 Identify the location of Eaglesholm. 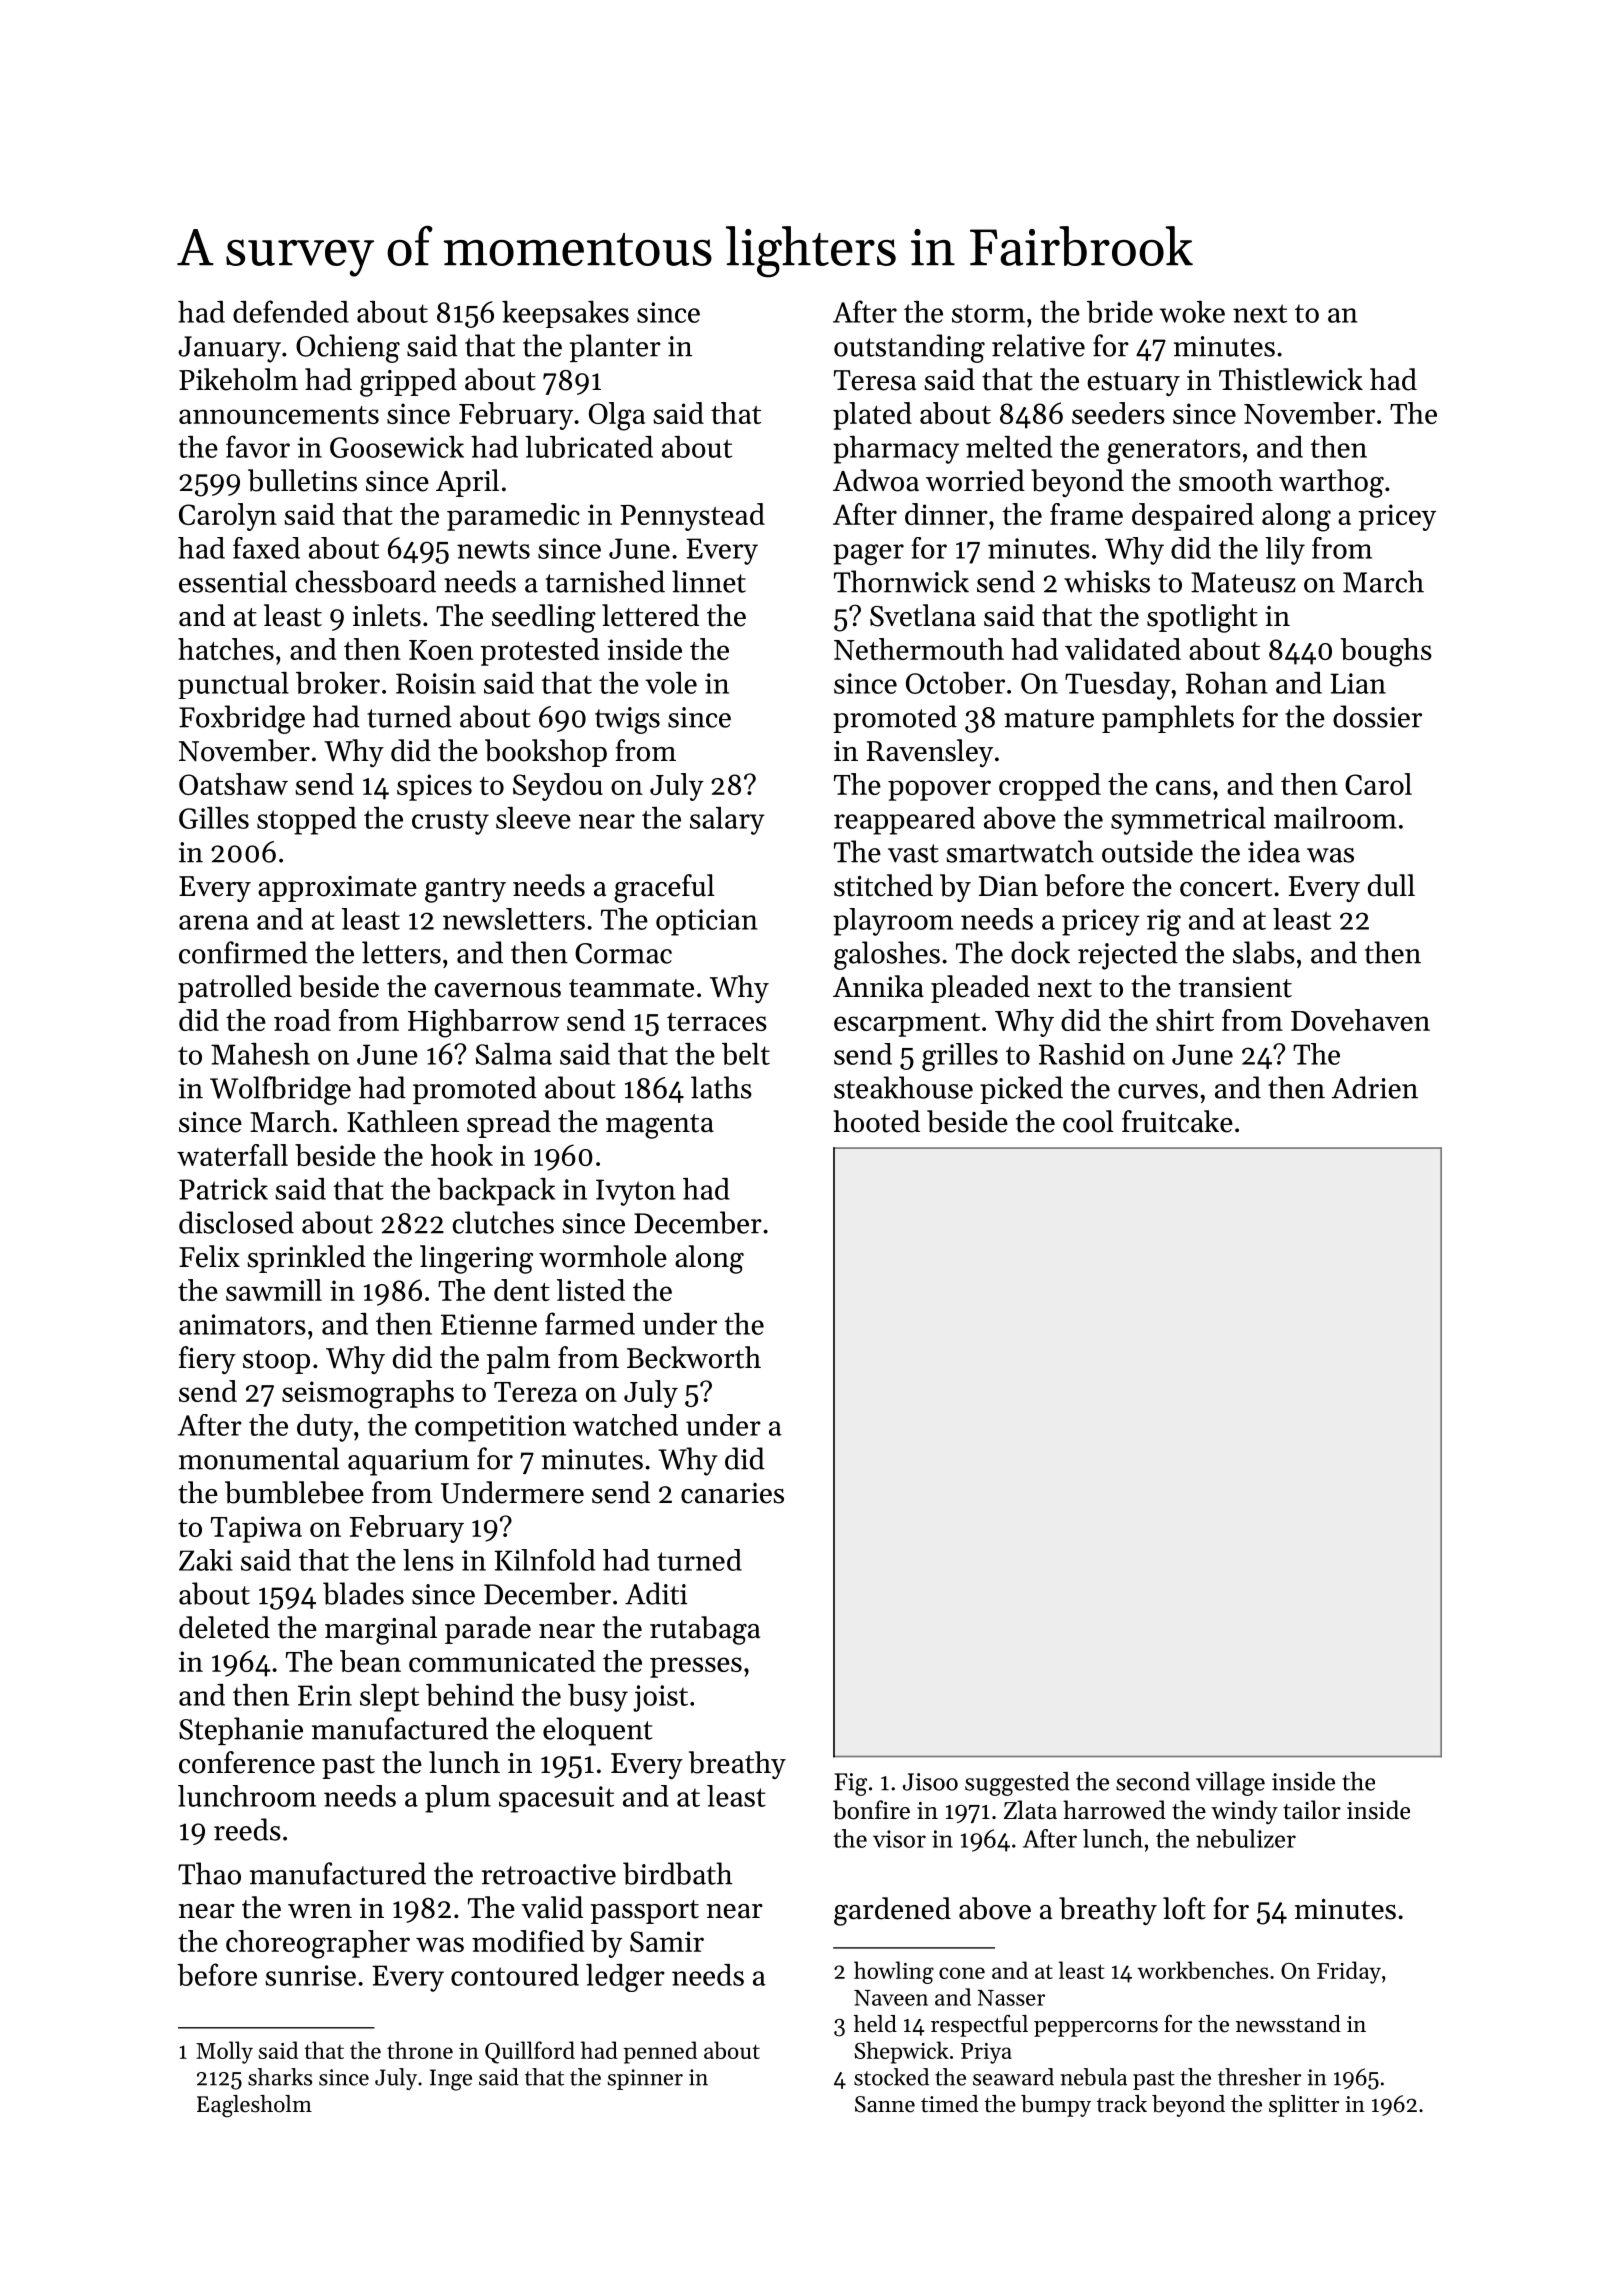
(254, 2106).
